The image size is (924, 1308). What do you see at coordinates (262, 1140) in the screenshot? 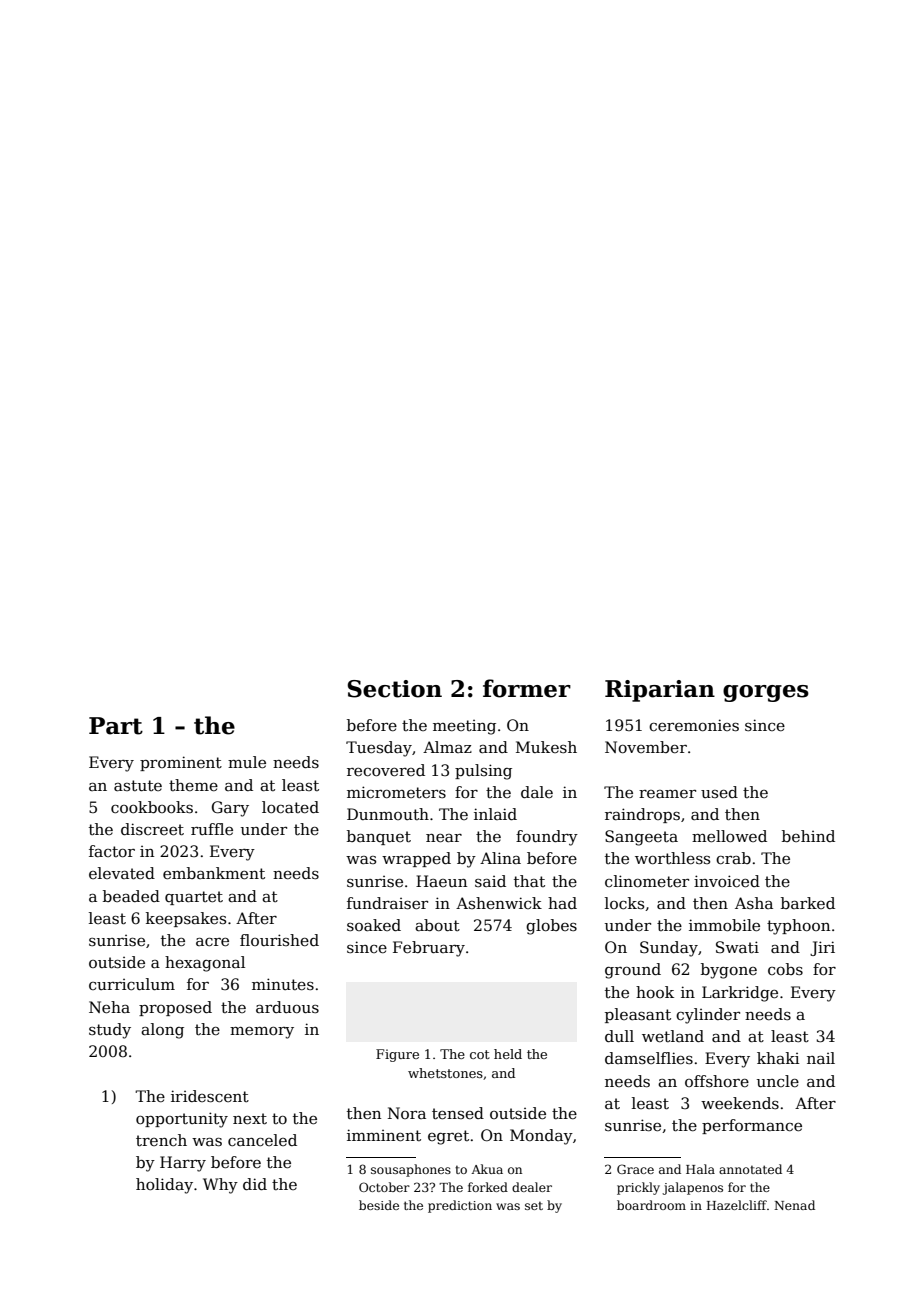
I see `canceled` at bounding box center [262, 1140].
